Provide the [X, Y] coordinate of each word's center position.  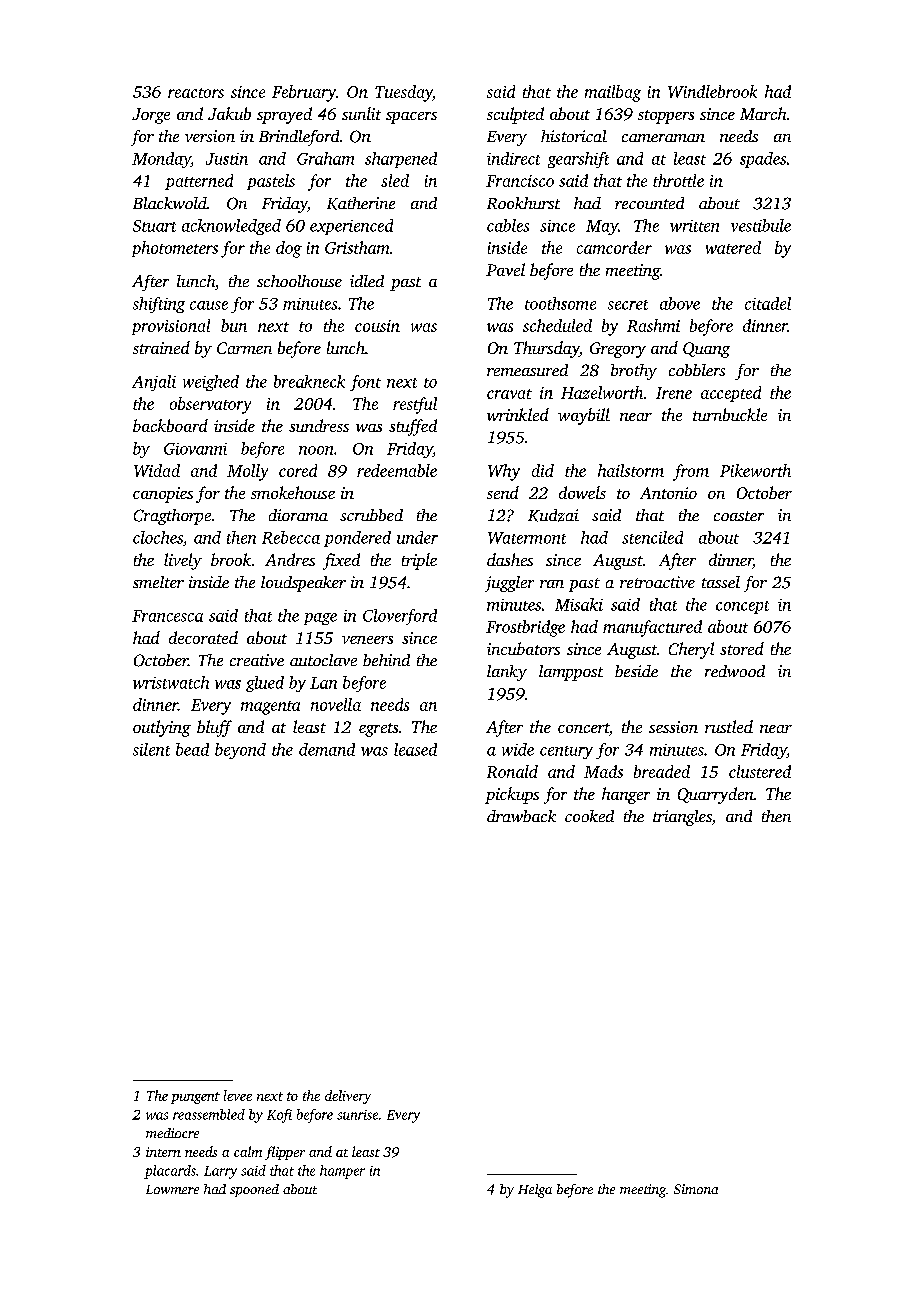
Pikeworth [755, 470]
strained [161, 347]
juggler [509, 584]
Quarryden [716, 795]
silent [151, 749]
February [304, 93]
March [763, 113]
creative [257, 660]
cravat [509, 394]
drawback [521, 816]
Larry [220, 1172]
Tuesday [404, 93]
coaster [739, 516]
